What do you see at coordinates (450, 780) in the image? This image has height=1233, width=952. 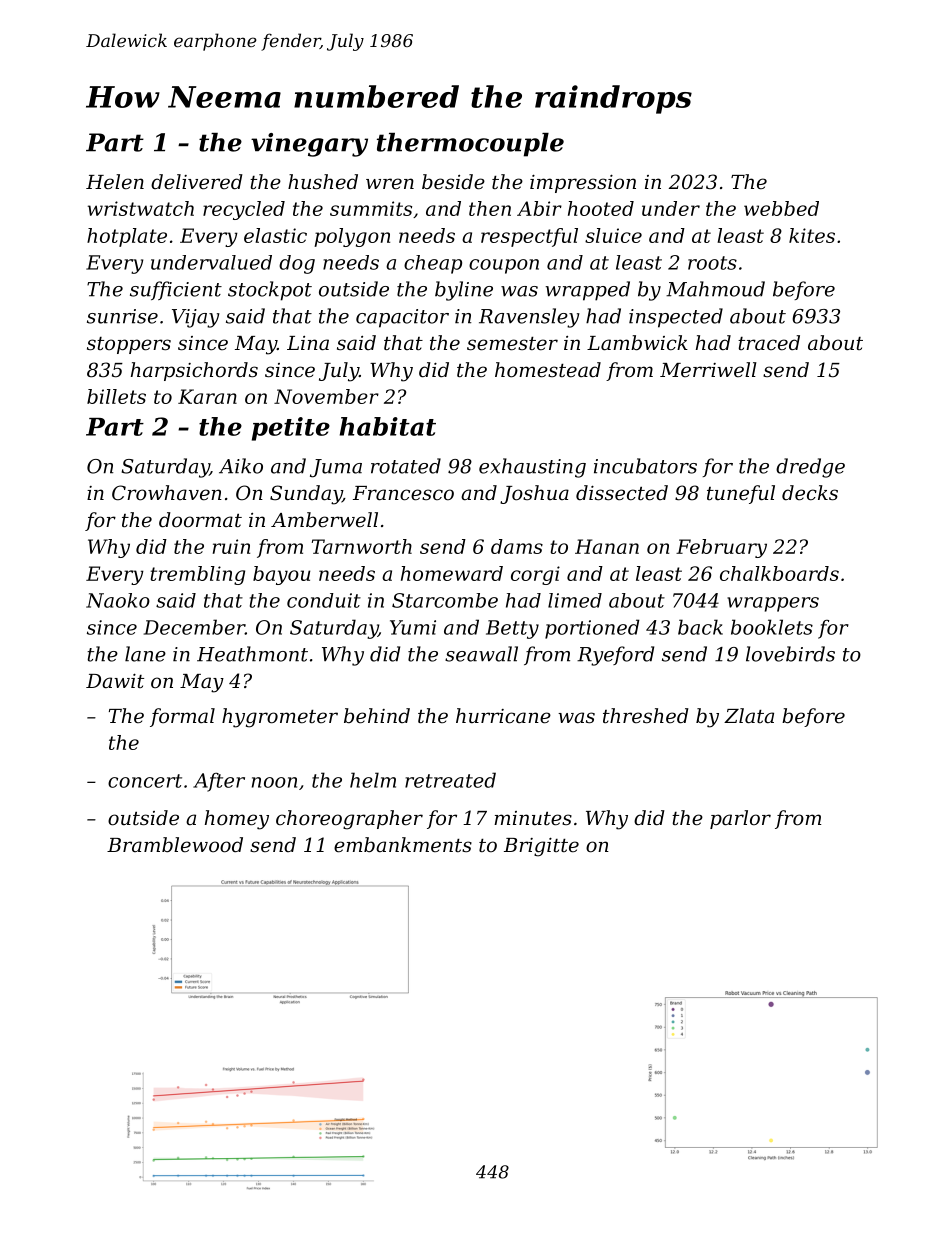 I see `retreated` at bounding box center [450, 780].
